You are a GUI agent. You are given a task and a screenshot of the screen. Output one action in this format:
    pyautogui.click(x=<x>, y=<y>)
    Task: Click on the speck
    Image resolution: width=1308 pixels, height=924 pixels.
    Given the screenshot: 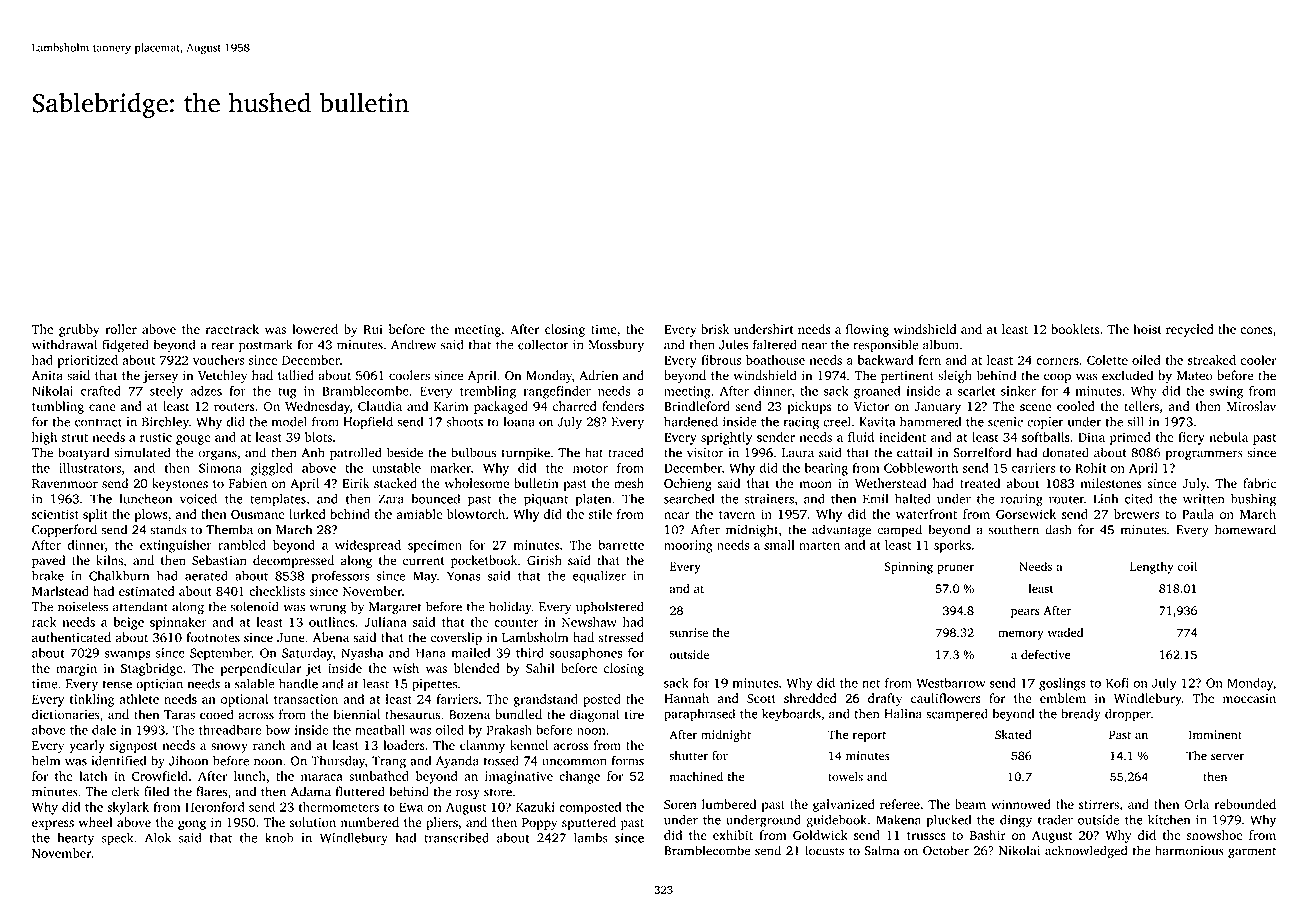 What is the action you would take?
    pyautogui.click(x=117, y=839)
